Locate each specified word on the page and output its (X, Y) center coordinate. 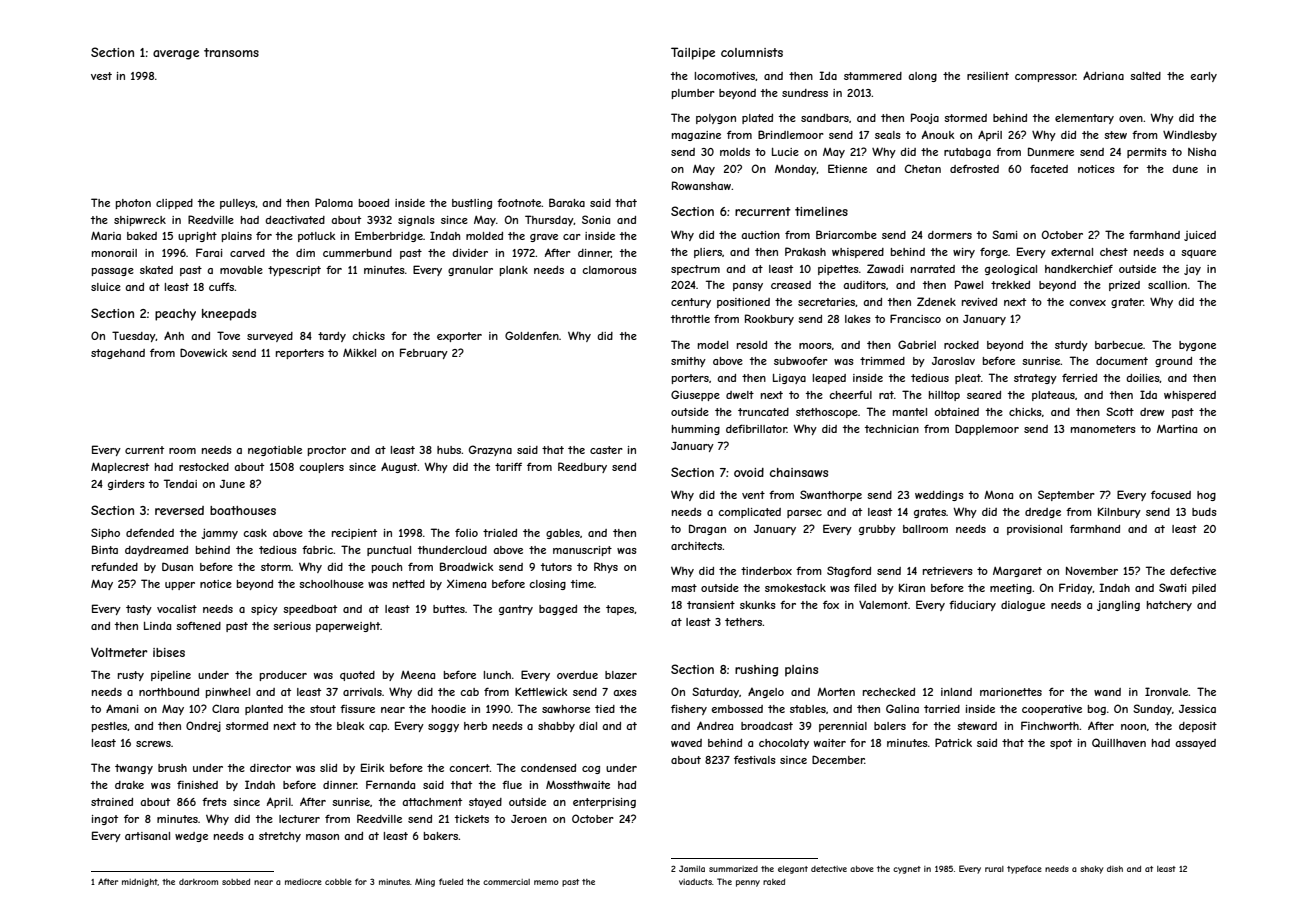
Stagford (849, 571)
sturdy (1071, 346)
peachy (175, 315)
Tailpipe (693, 53)
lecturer (299, 819)
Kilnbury (1119, 513)
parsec (804, 514)
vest (101, 76)
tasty (139, 610)
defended (150, 533)
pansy (748, 287)
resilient (988, 76)
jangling (1118, 606)
